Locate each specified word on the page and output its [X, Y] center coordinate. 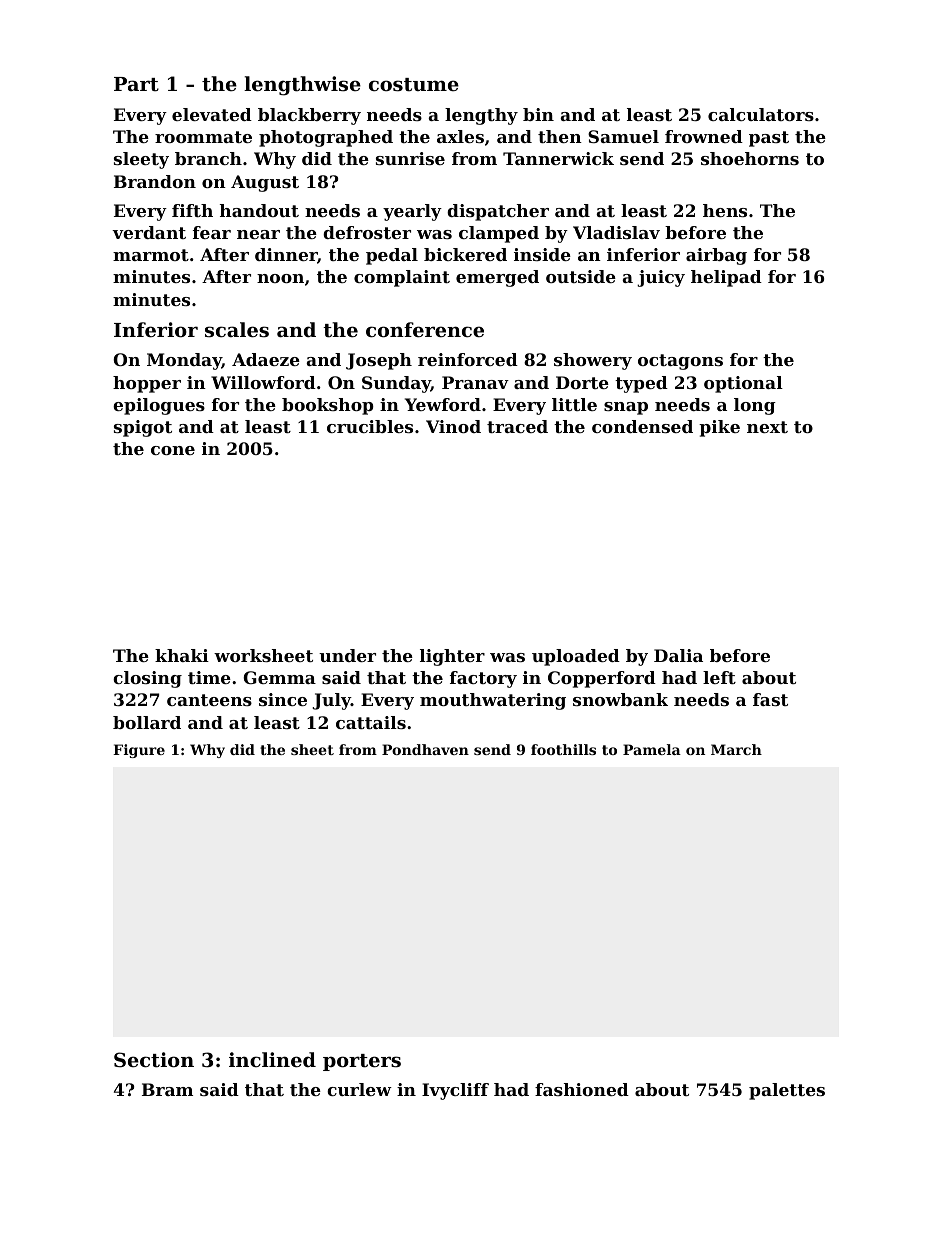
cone [173, 450]
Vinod [453, 426]
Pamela [652, 749]
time [209, 677]
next [767, 427]
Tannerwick [558, 158]
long [755, 406]
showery [593, 361]
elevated [212, 114]
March [736, 749]
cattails [371, 722]
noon [280, 278]
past [769, 139]
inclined [272, 1059]
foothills [563, 749]
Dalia [678, 655]
